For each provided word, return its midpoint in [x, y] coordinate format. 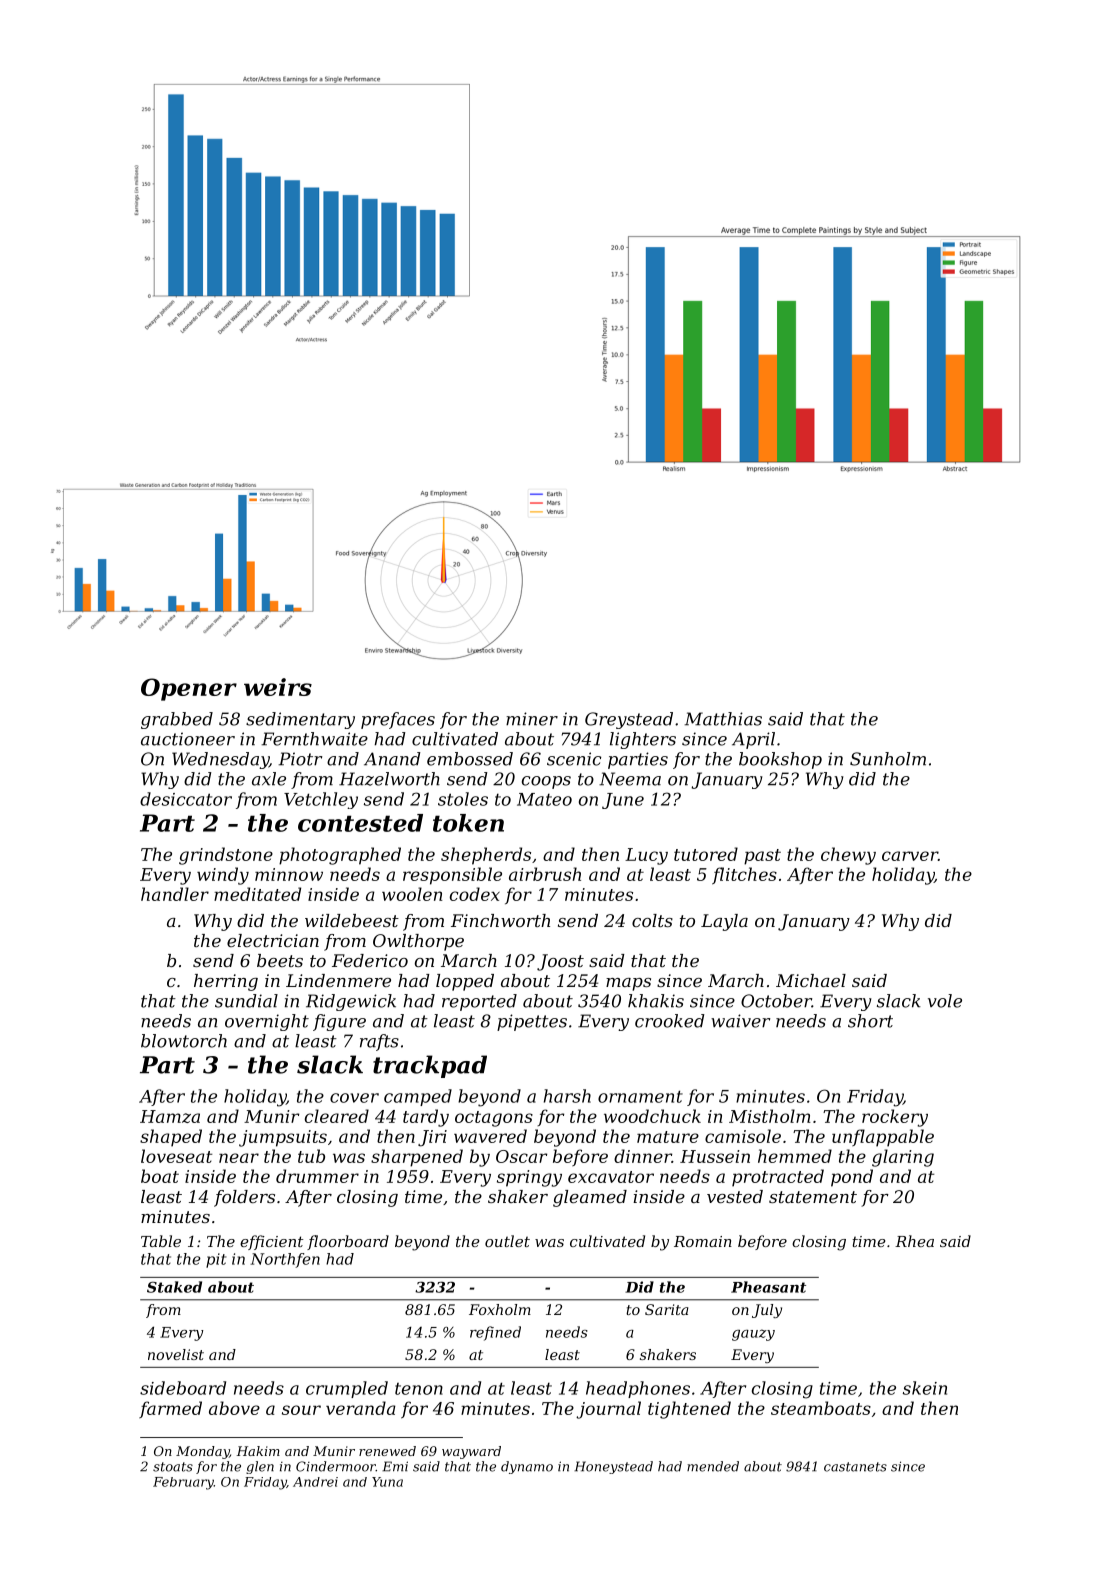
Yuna [387, 1482]
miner [532, 719]
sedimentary [300, 720]
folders [244, 1198]
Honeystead [613, 1467]
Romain [703, 1241]
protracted [778, 1178]
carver [910, 856]
